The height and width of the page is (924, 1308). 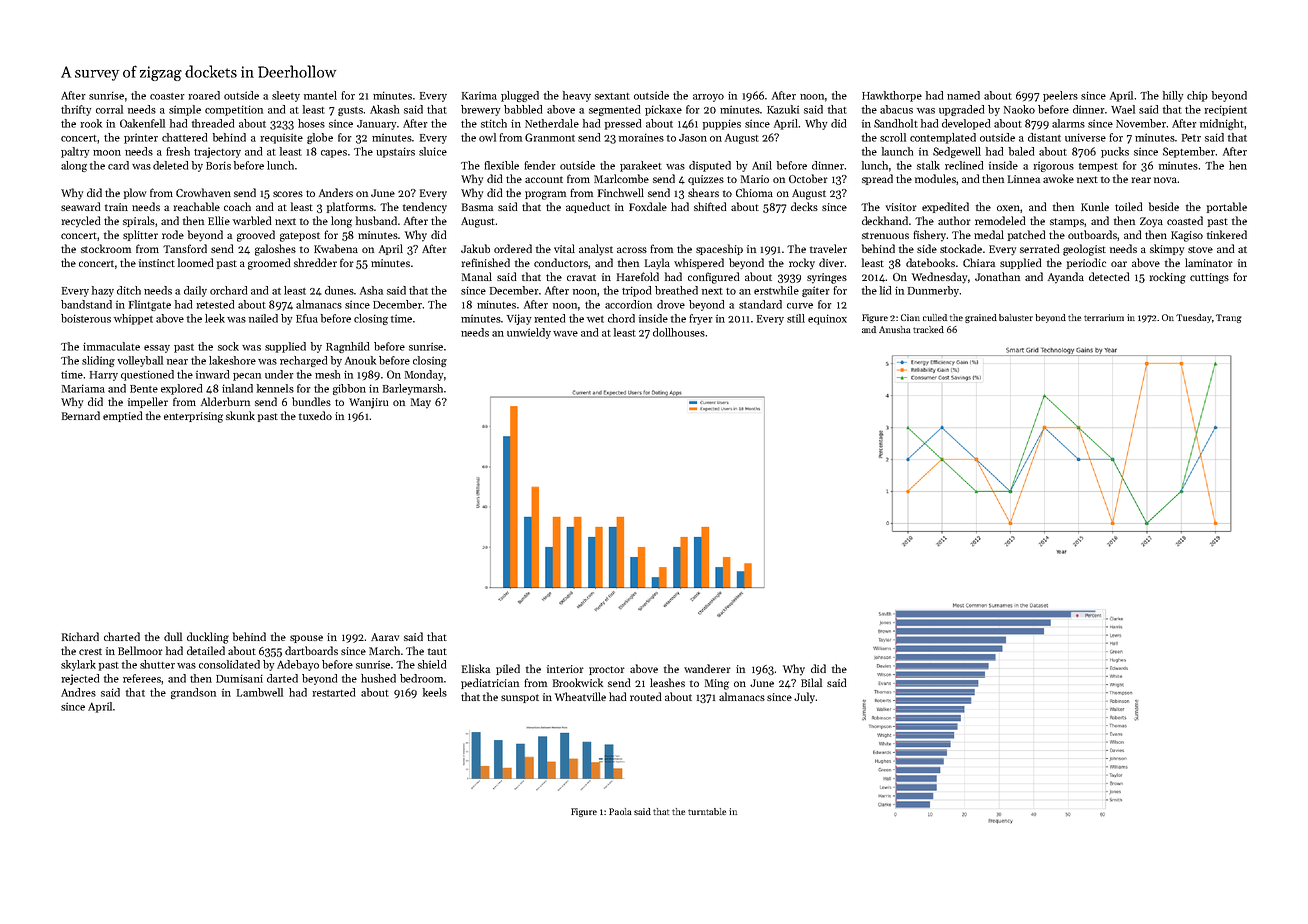 I want to click on Aarav, so click(x=385, y=637).
